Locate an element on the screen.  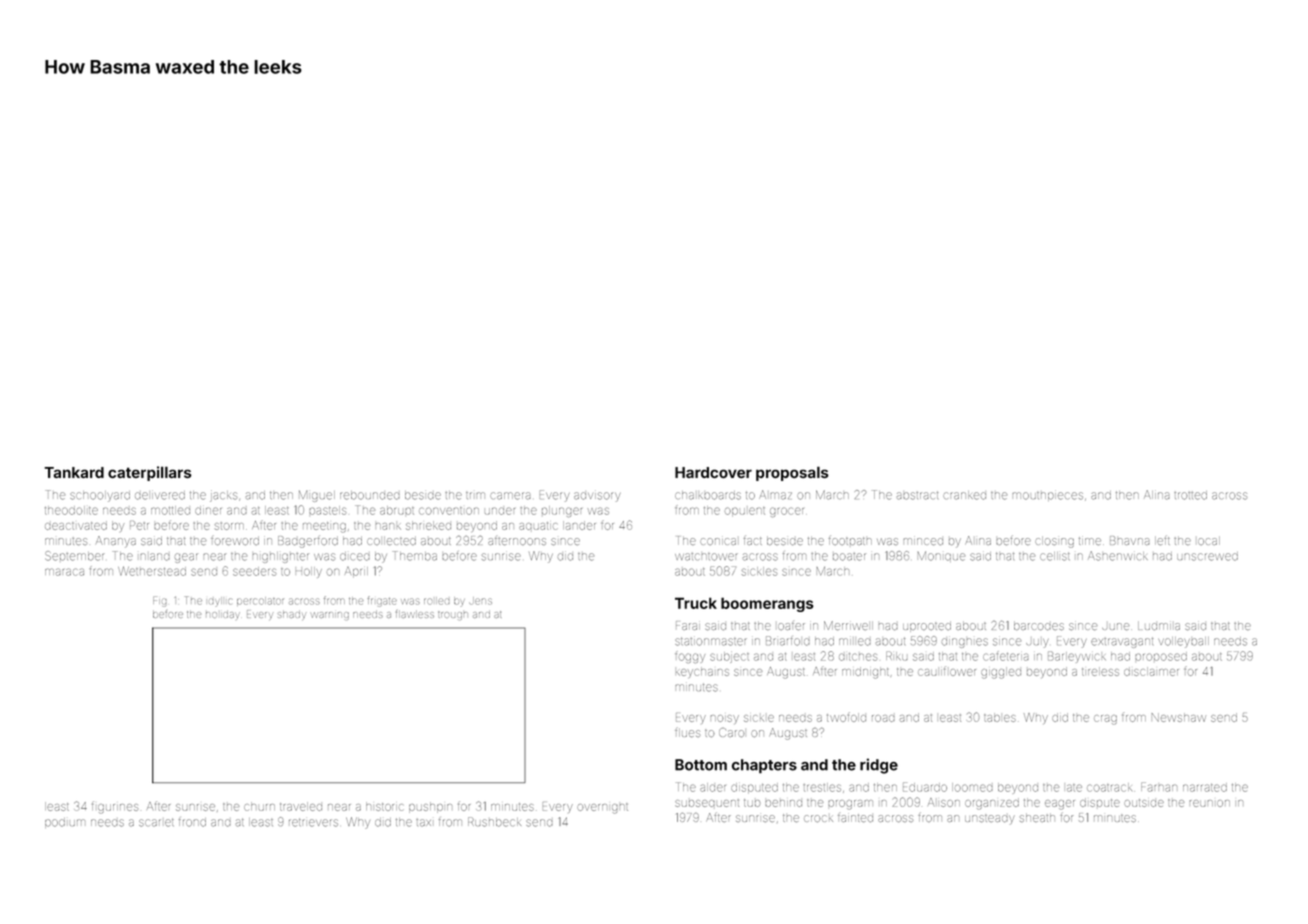
disclaimer is located at coordinates (1151, 671).
